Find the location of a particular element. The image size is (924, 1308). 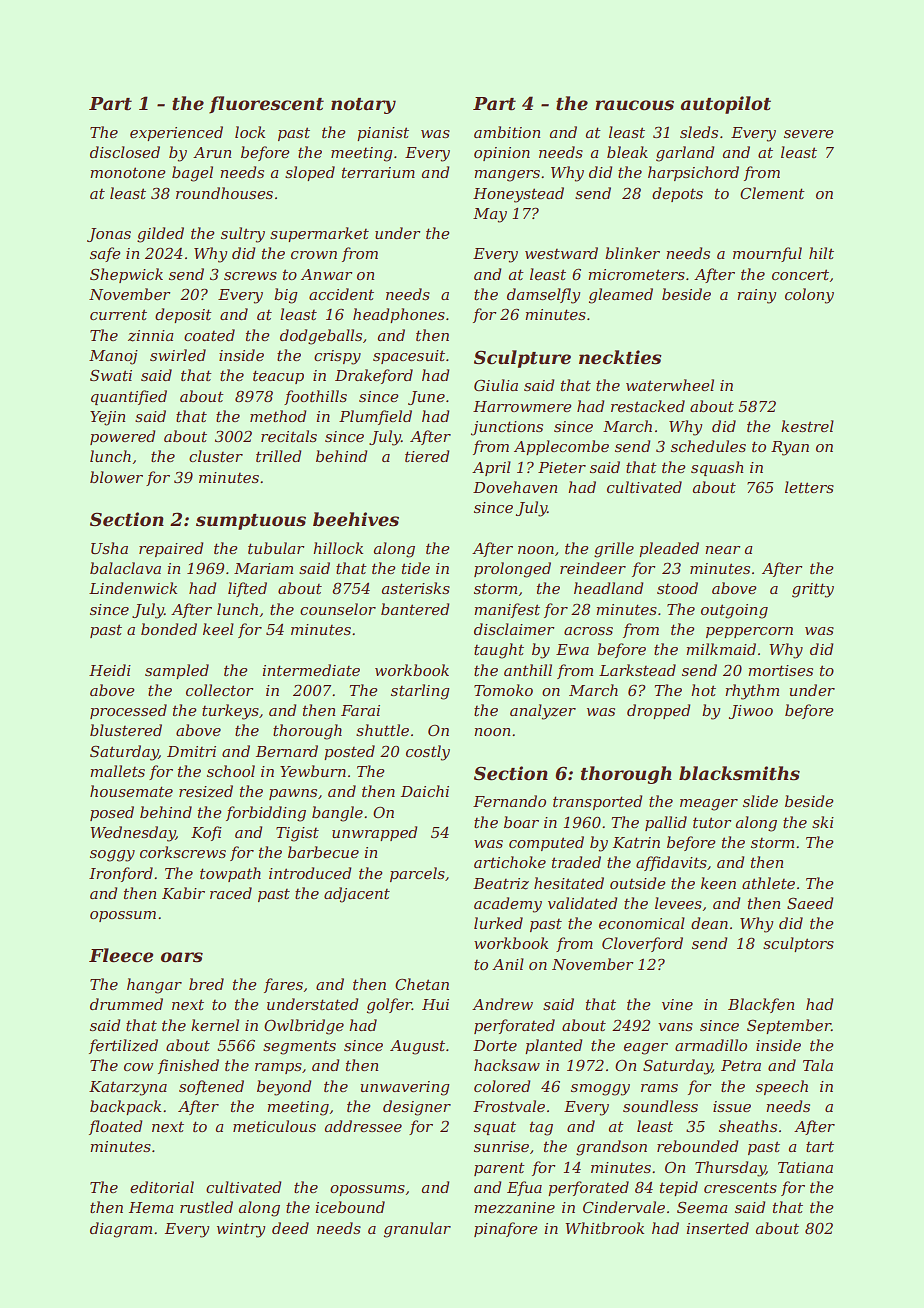

athlete is located at coordinates (768, 883).
